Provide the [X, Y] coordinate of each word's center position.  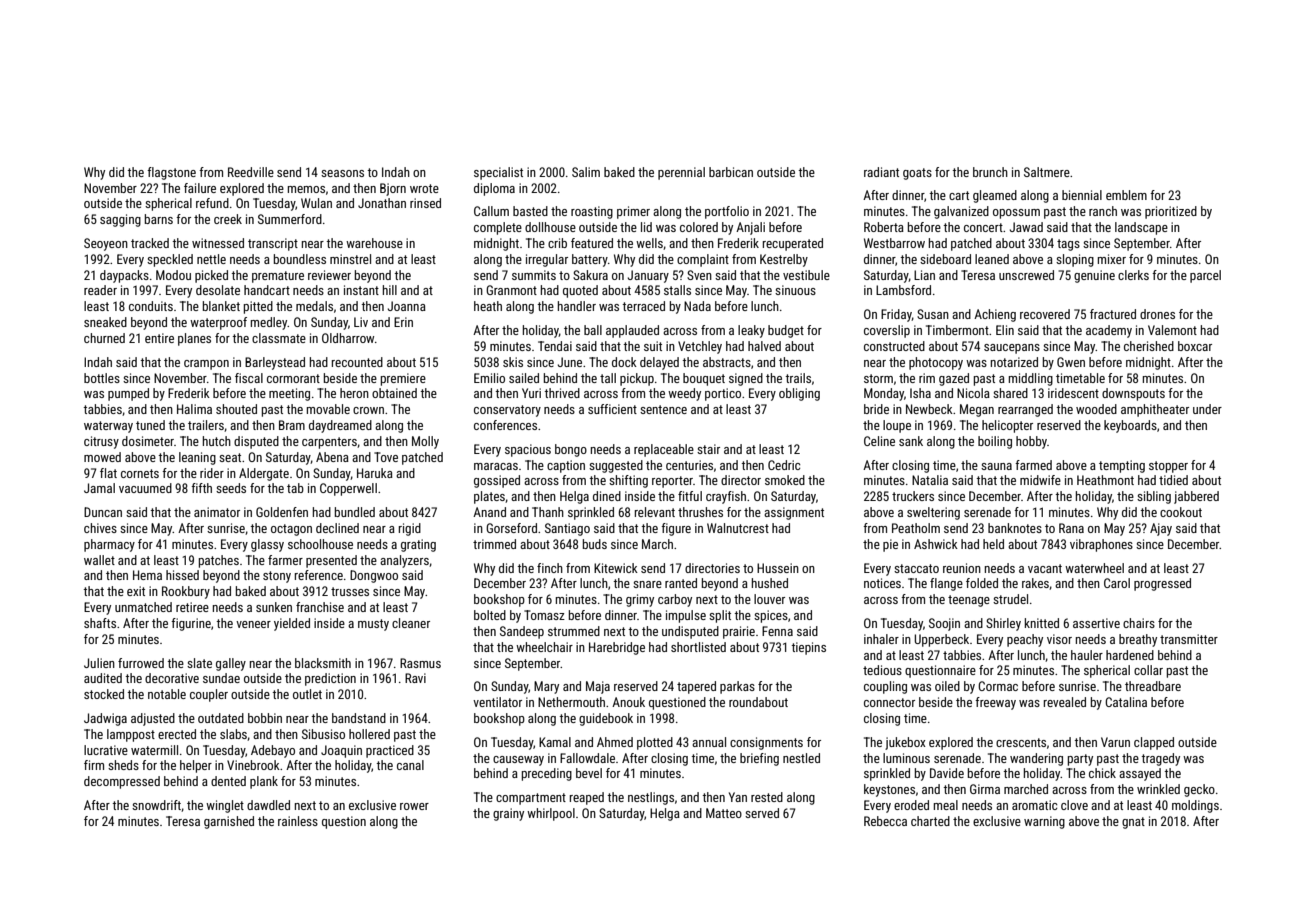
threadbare [1153, 686]
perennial [681, 173]
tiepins [808, 648]
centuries [689, 465]
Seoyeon [106, 244]
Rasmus [420, 663]
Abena [332, 457]
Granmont [511, 290]
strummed [574, 631]
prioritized [1171, 212]
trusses [350, 591]
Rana [1071, 528]
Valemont [1172, 330]
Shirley [1003, 624]
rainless [298, 821]
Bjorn [393, 189]
